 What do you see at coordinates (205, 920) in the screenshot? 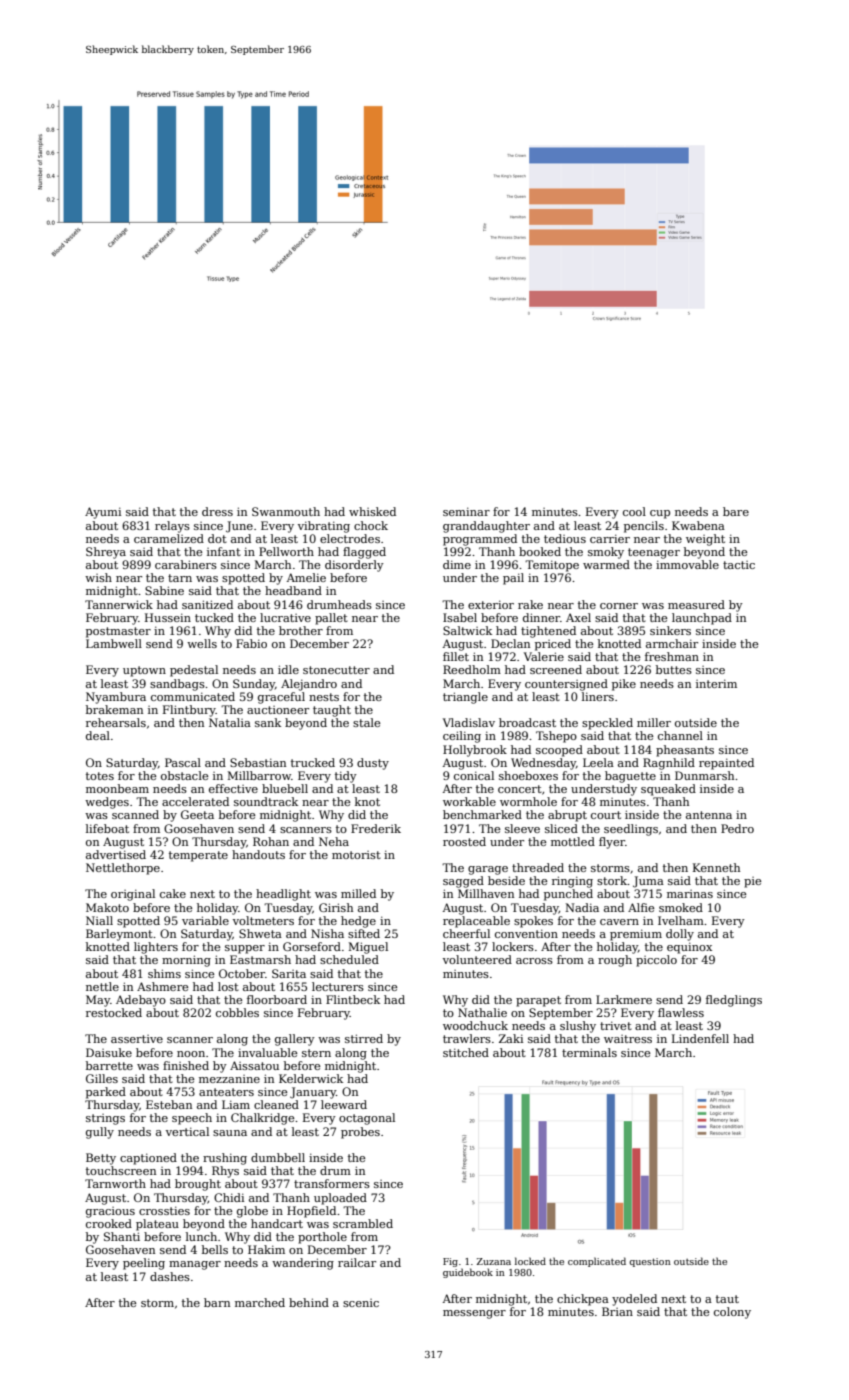
I see `variable` at bounding box center [205, 920].
